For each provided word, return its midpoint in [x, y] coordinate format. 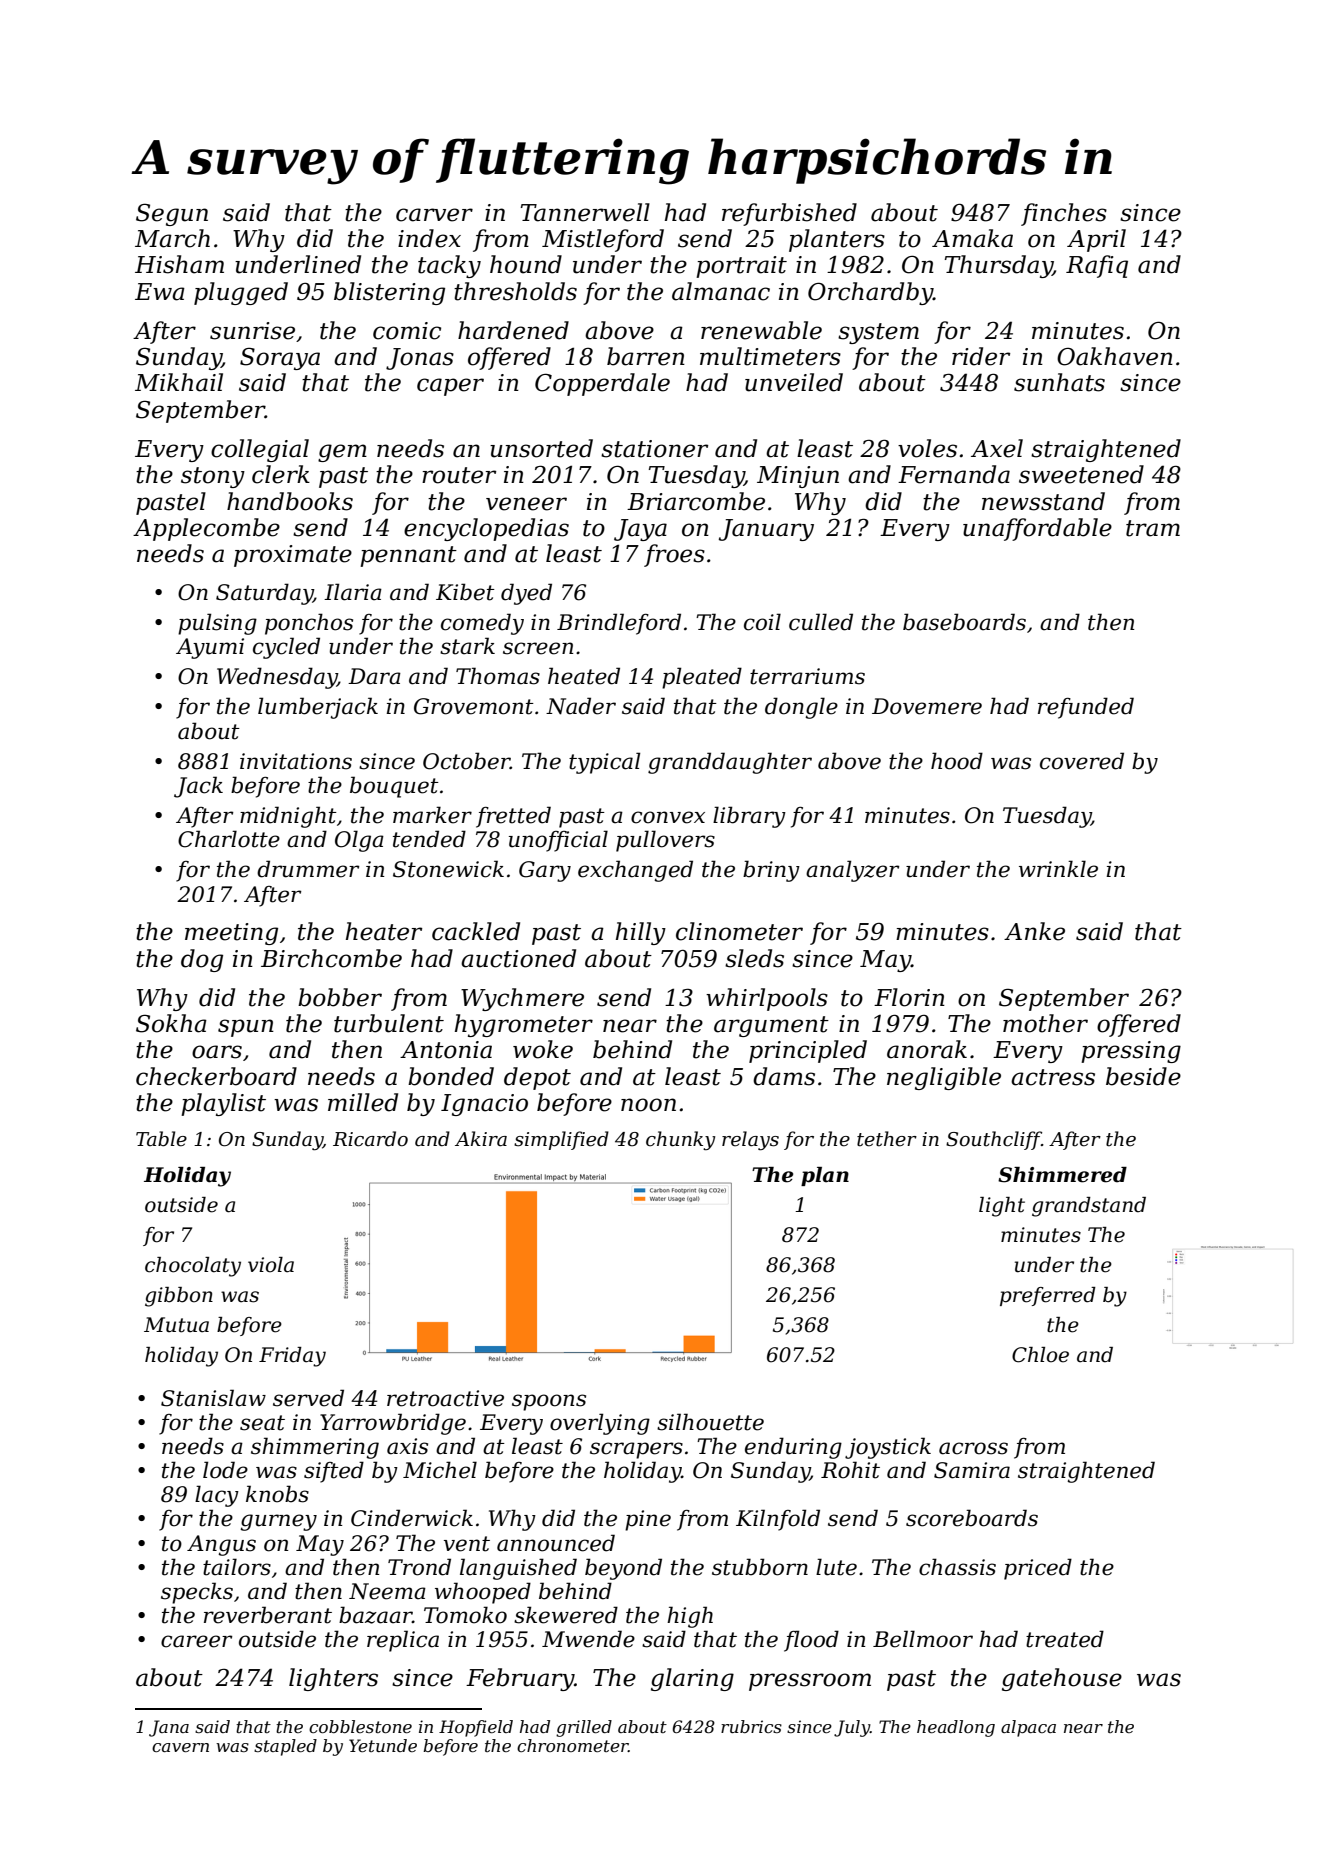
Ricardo [370, 1139]
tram [1153, 528]
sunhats [1059, 382]
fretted [513, 817]
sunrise [252, 331]
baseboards [964, 622]
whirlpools [767, 999]
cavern [180, 1747]
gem [342, 453]
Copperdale [602, 384]
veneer [526, 504]
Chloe [1040, 1355]
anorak [927, 1049]
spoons [549, 1402]
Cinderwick [412, 1518]
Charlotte [229, 839]
